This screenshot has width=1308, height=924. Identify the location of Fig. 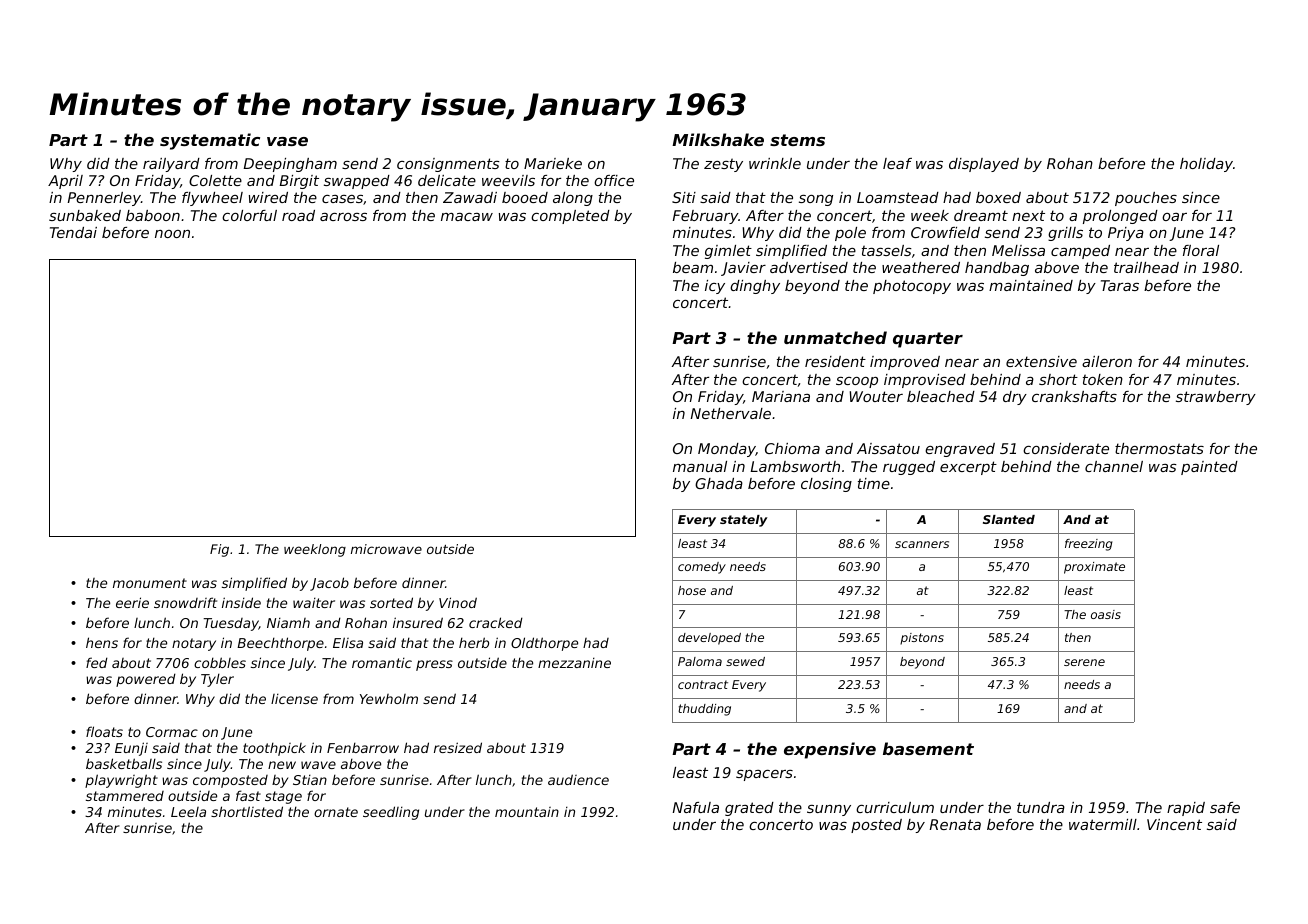
(219, 550).
